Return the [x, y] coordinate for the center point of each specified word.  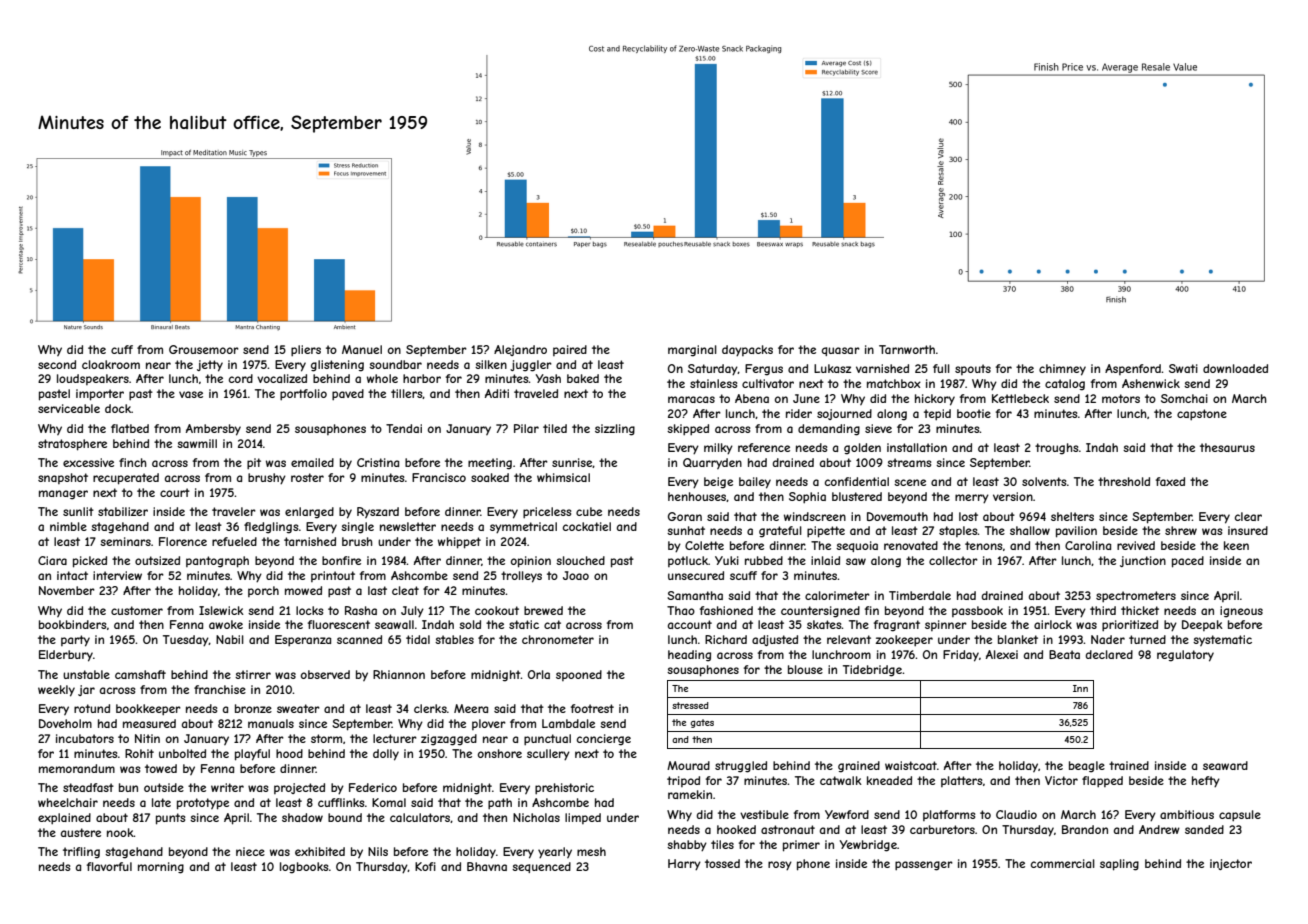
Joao [576, 575]
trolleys [521, 577]
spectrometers [1136, 596]
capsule [1240, 815]
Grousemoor [204, 349]
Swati [1183, 368]
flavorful [109, 866]
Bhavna [487, 866]
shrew [1181, 530]
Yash [548, 378]
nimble [68, 526]
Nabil [230, 639]
